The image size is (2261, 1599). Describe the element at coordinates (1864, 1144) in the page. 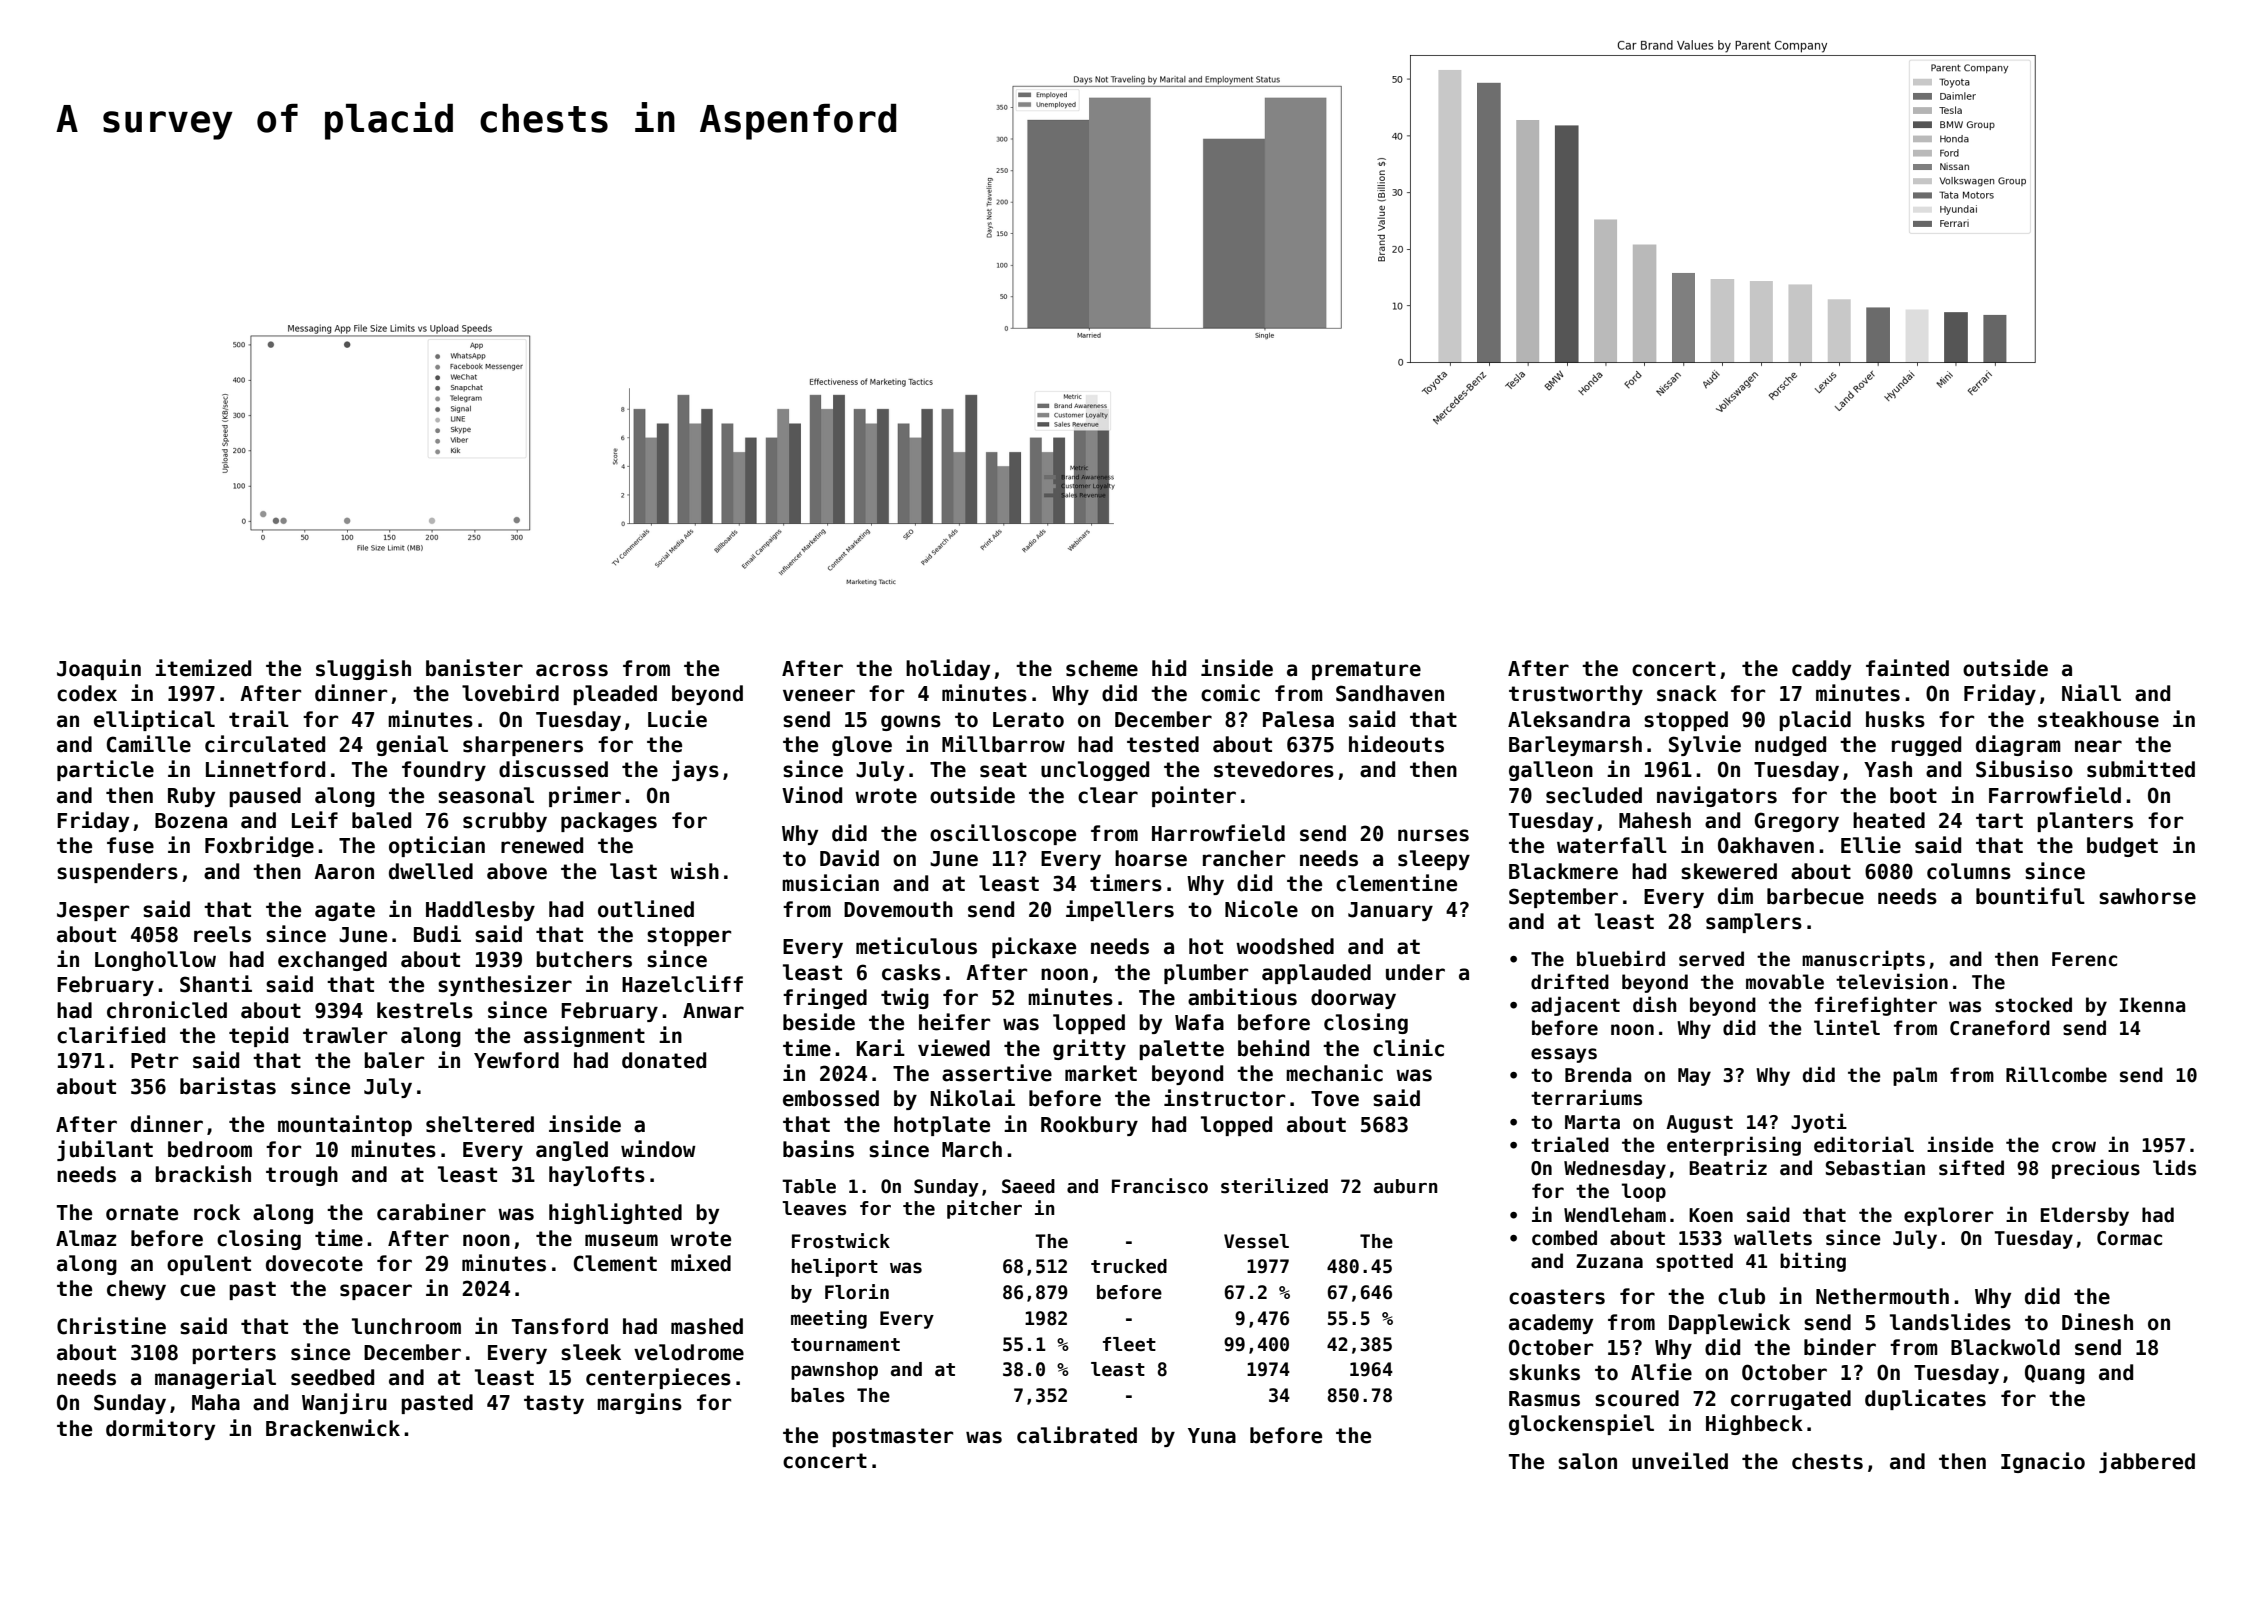

I see `editorial` at that location.
